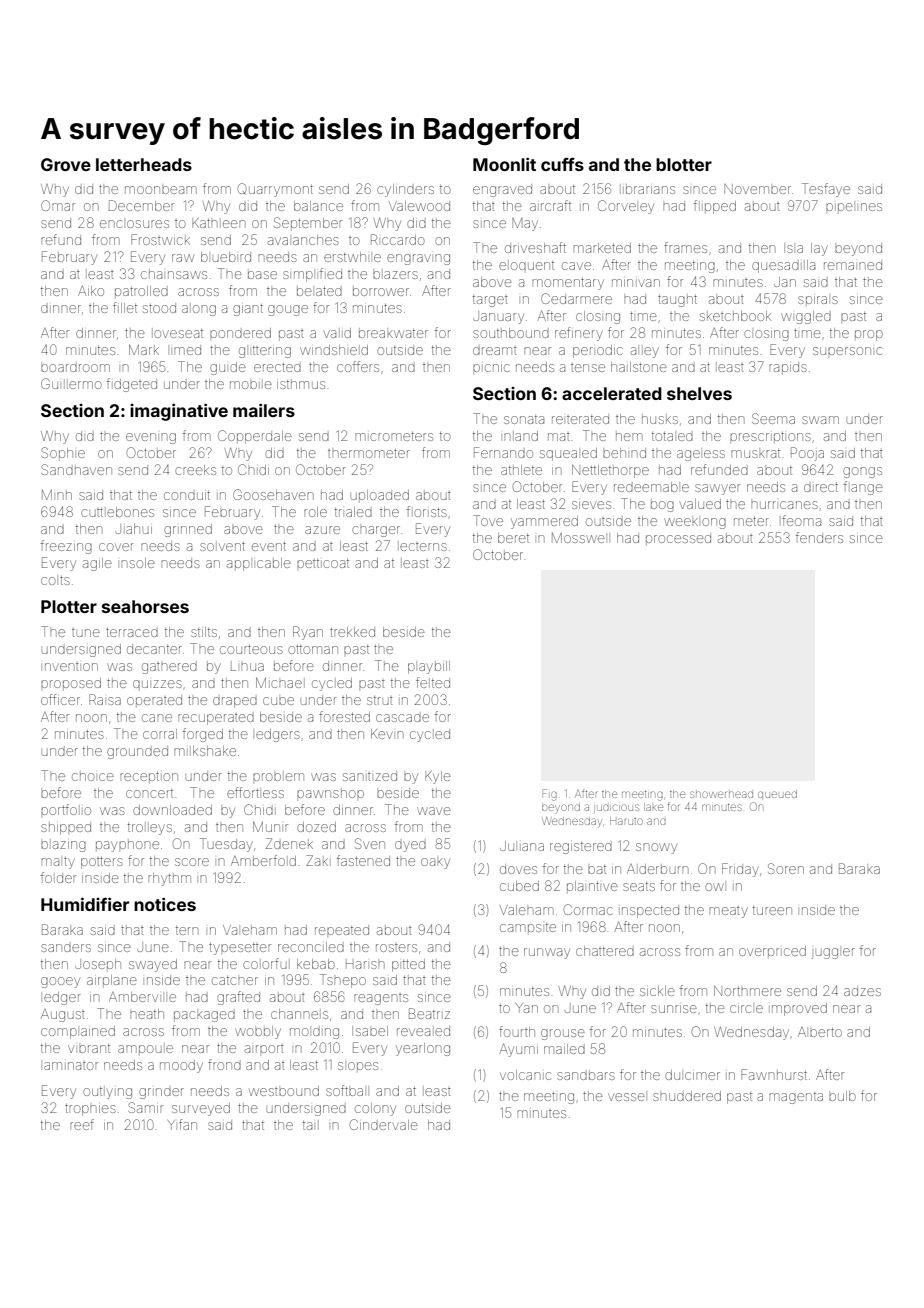  I want to click on August, so click(63, 1015).
